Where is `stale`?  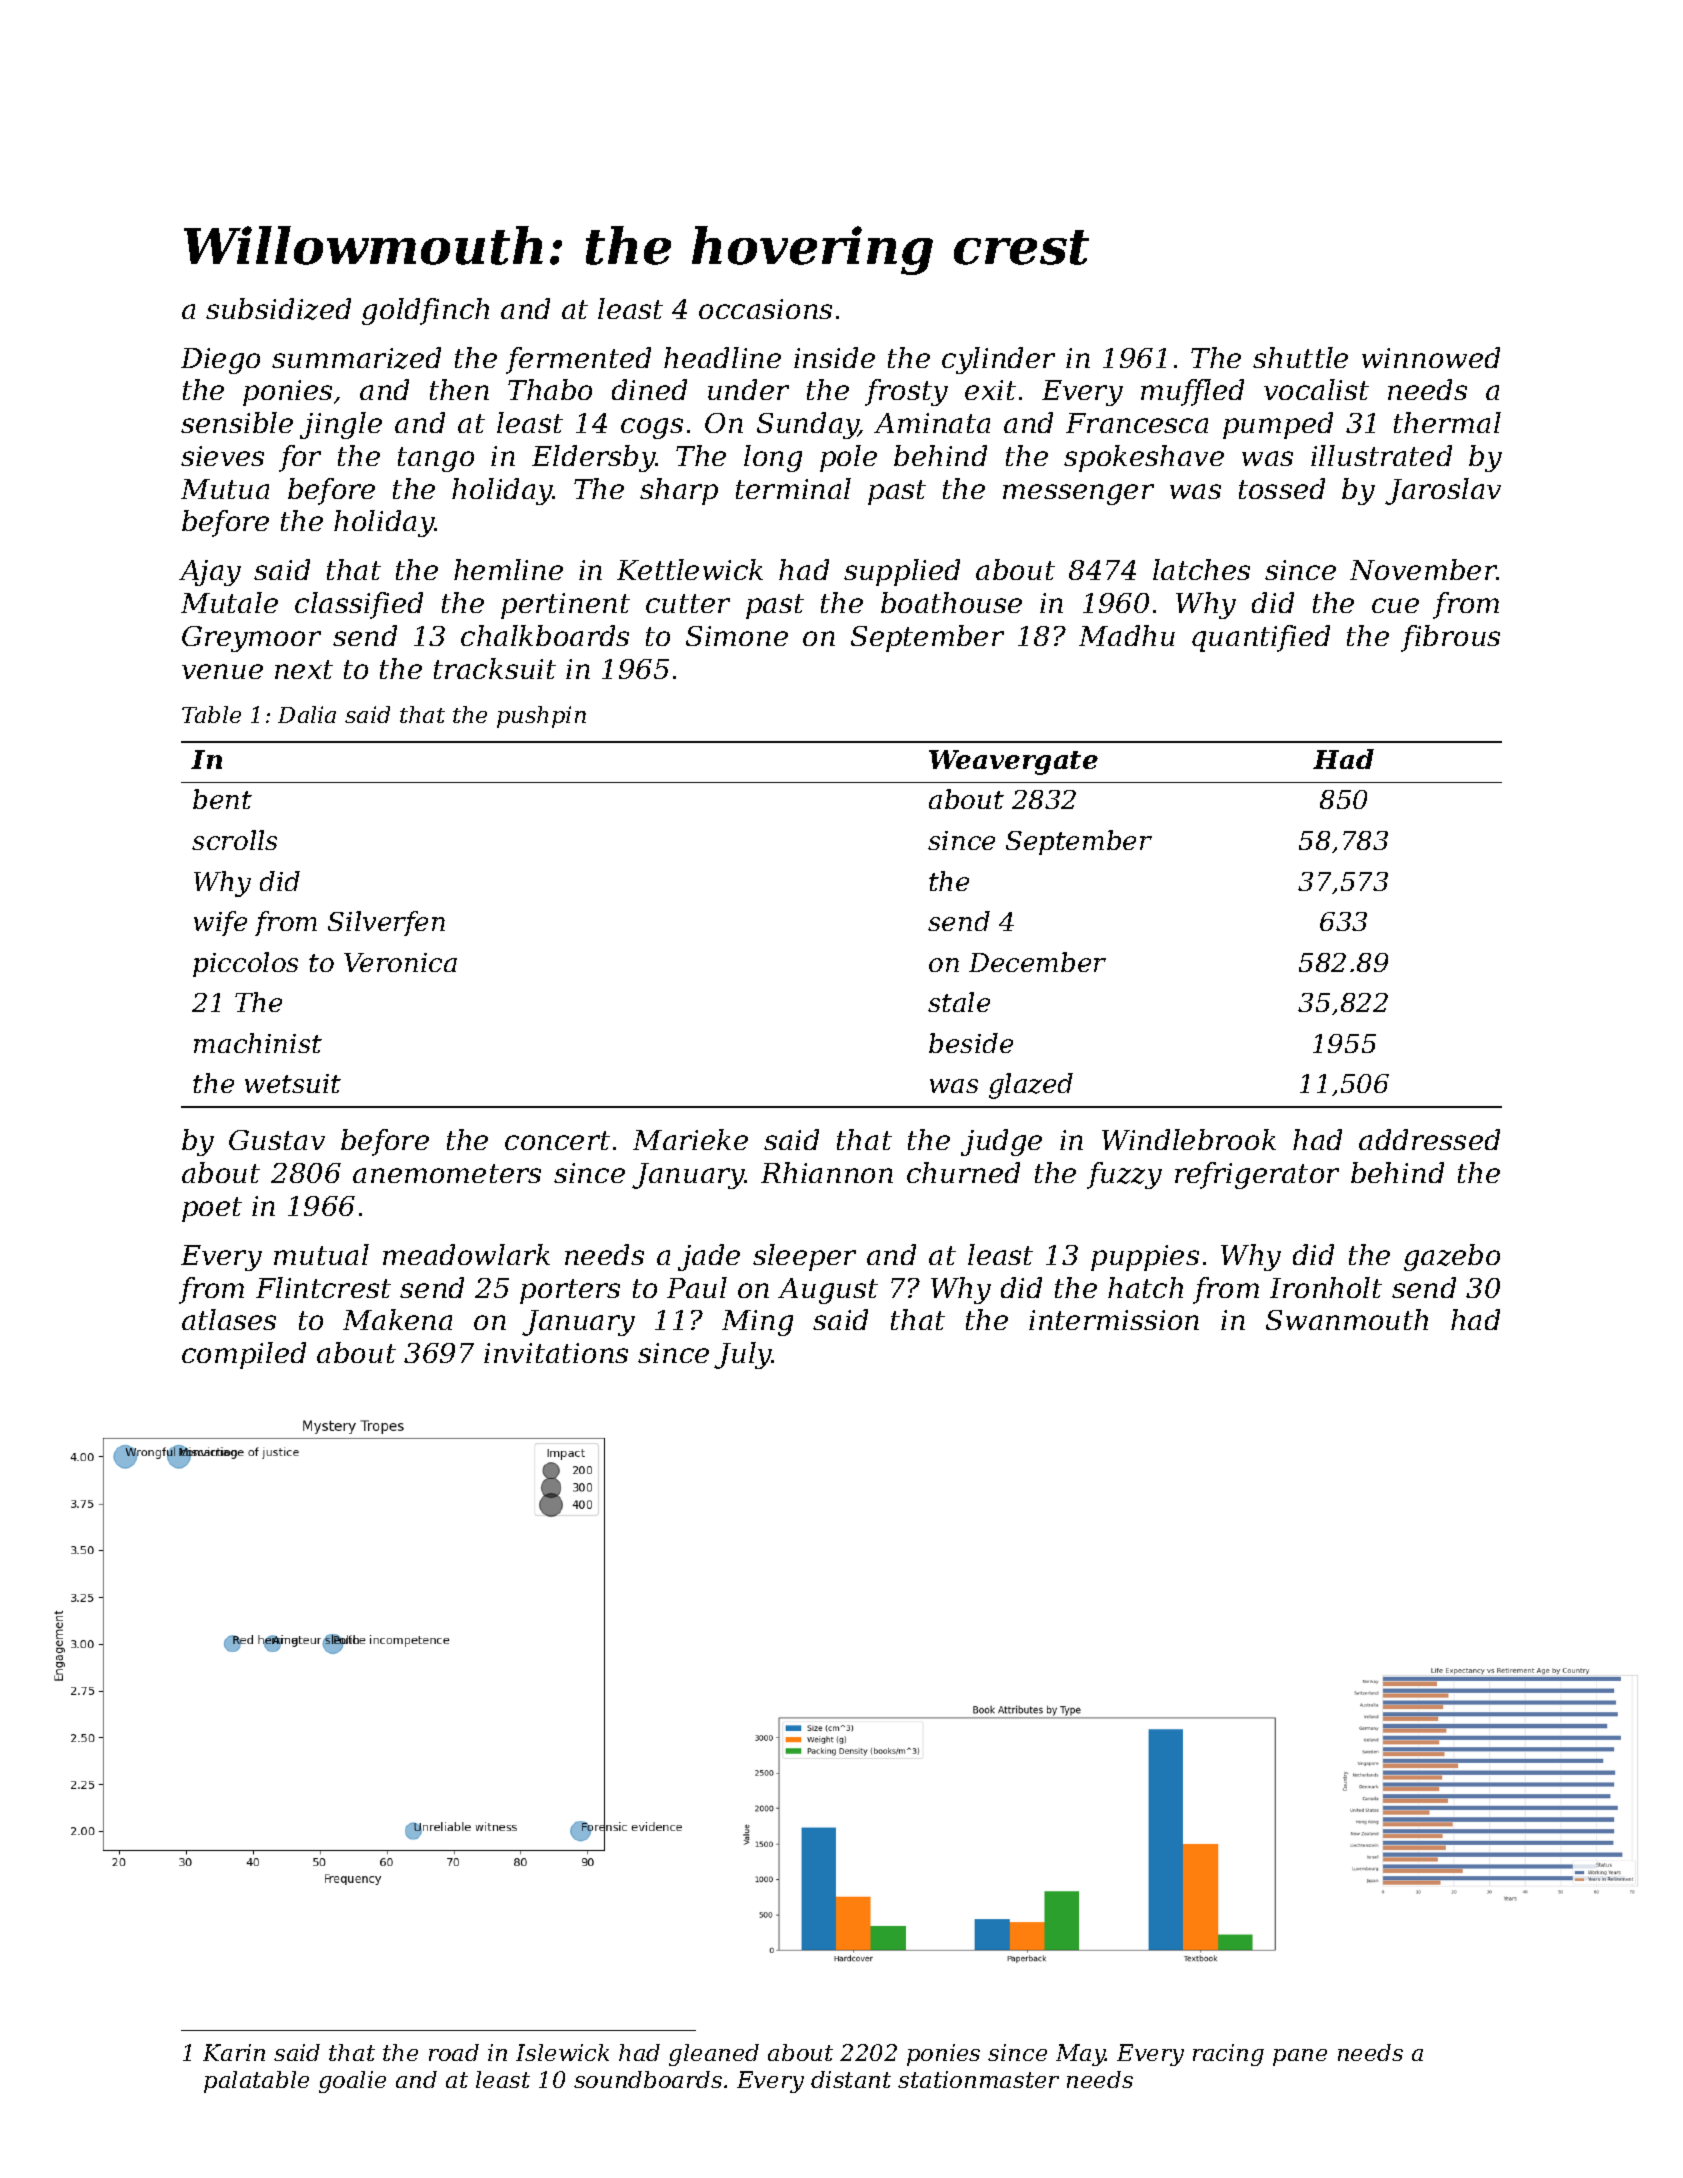 stale is located at coordinates (959, 1002).
